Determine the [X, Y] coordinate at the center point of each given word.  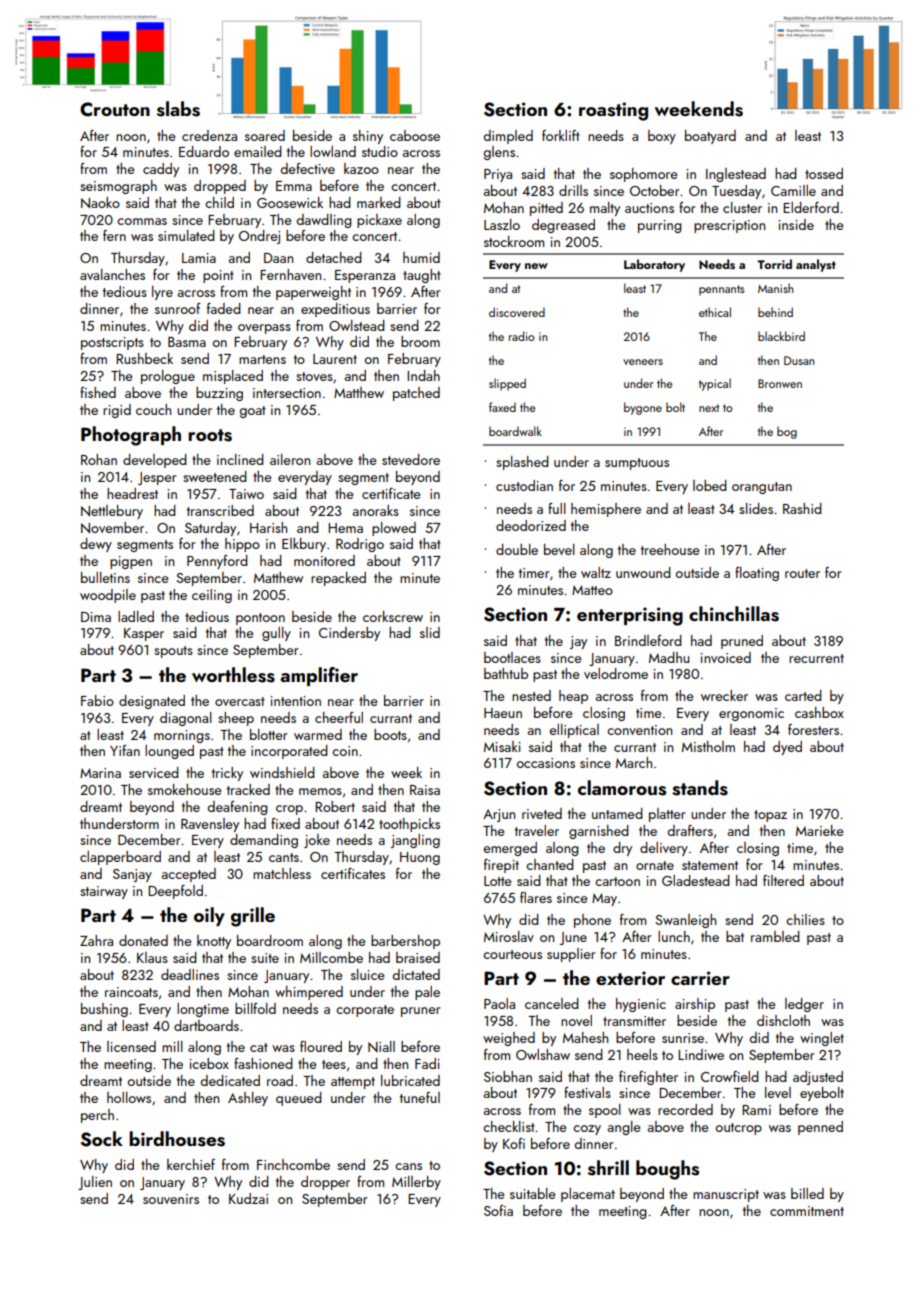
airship [695, 1005]
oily [209, 916]
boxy [662, 137]
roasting [613, 111]
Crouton [115, 109]
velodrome [616, 673]
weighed [509, 1039]
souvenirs [171, 1199]
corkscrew [393, 616]
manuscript [726, 1195]
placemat [588, 1195]
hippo [242, 545]
